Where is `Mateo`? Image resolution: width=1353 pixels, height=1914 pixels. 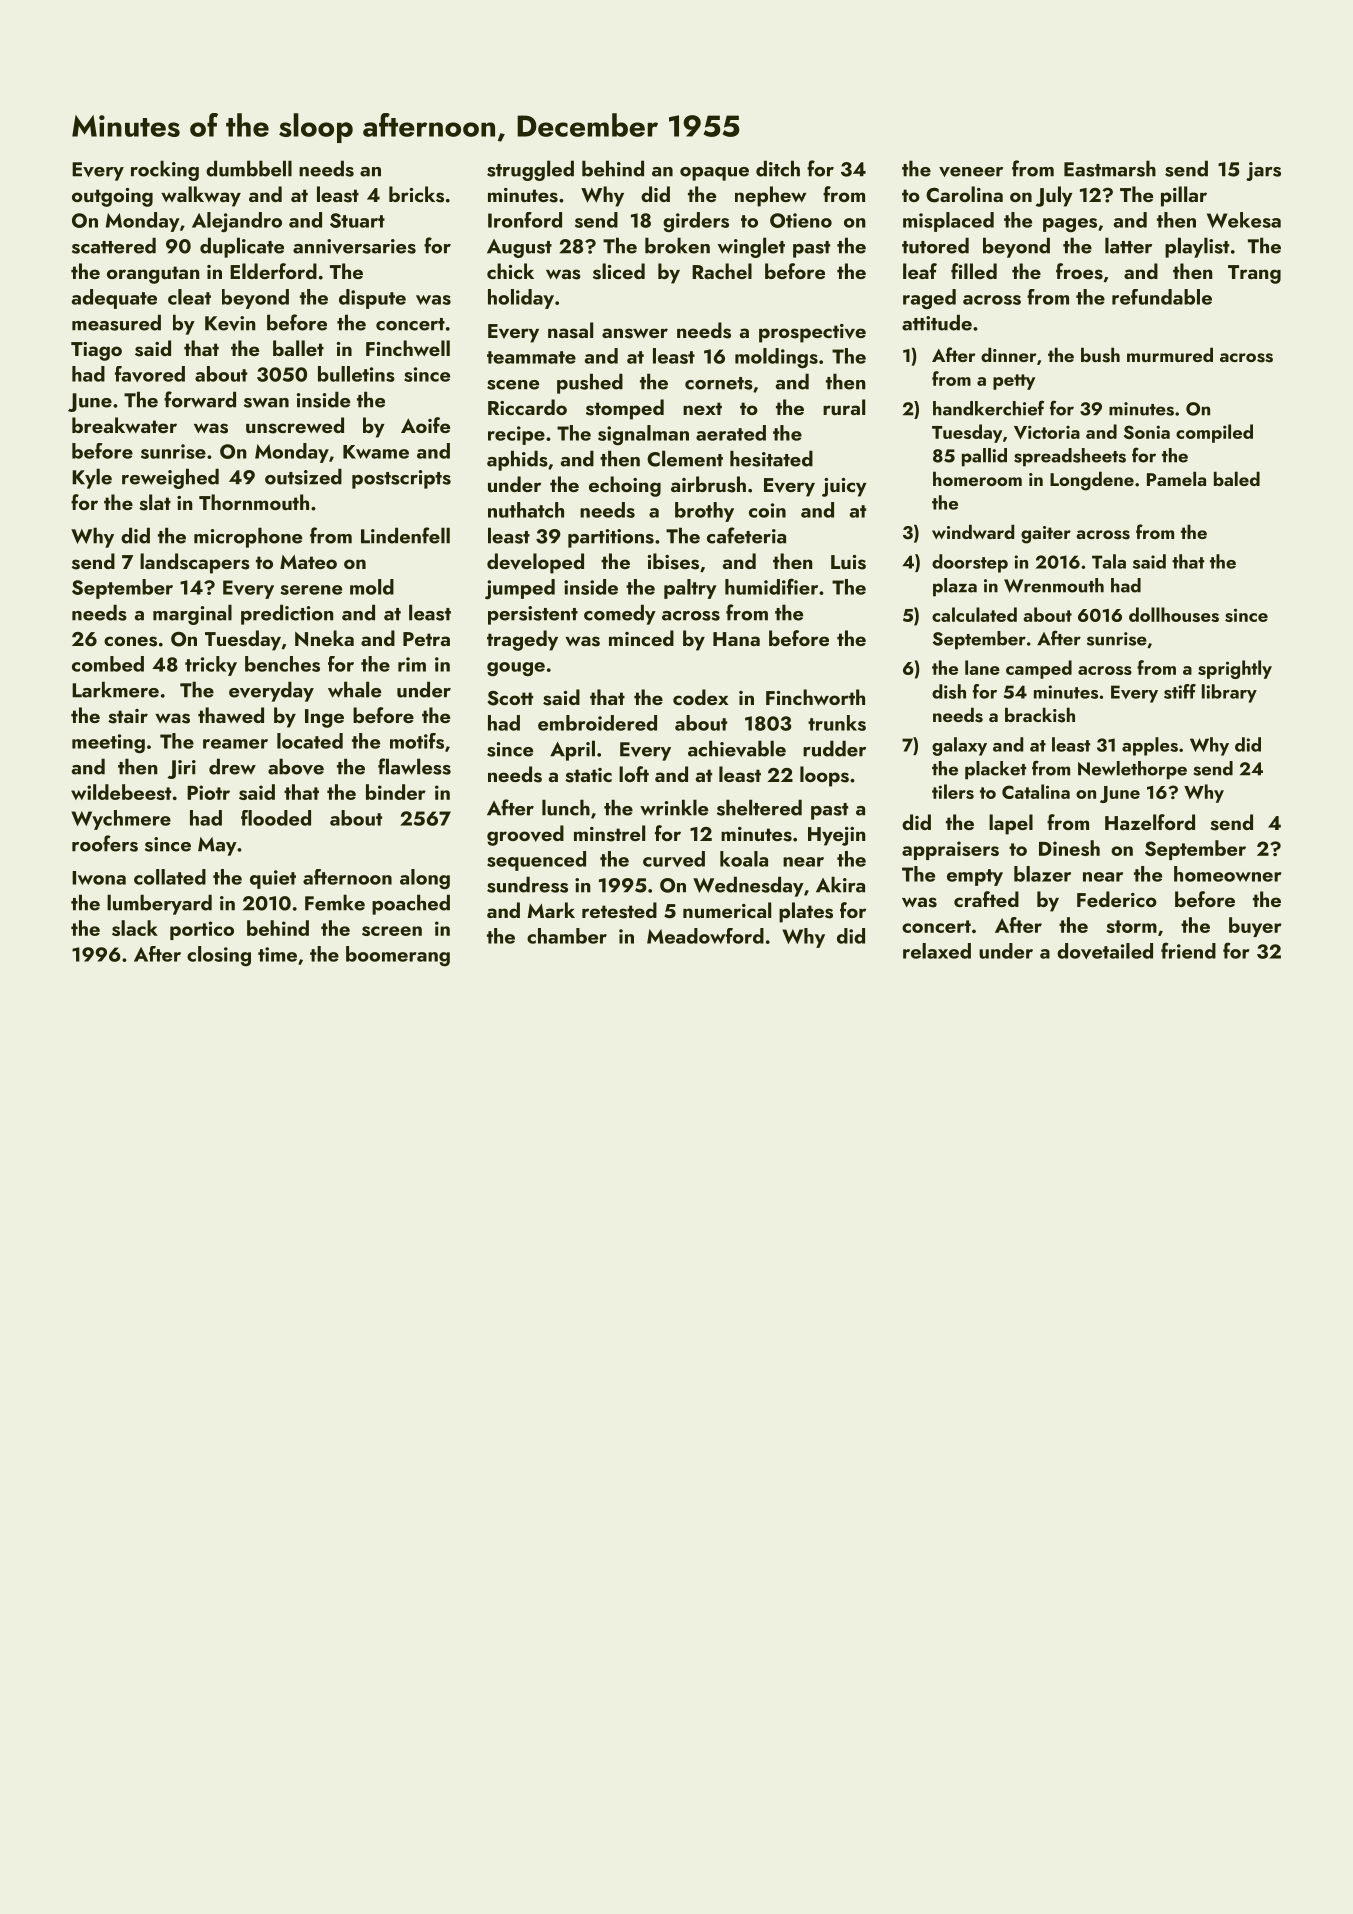
Mateo is located at coordinates (308, 562).
